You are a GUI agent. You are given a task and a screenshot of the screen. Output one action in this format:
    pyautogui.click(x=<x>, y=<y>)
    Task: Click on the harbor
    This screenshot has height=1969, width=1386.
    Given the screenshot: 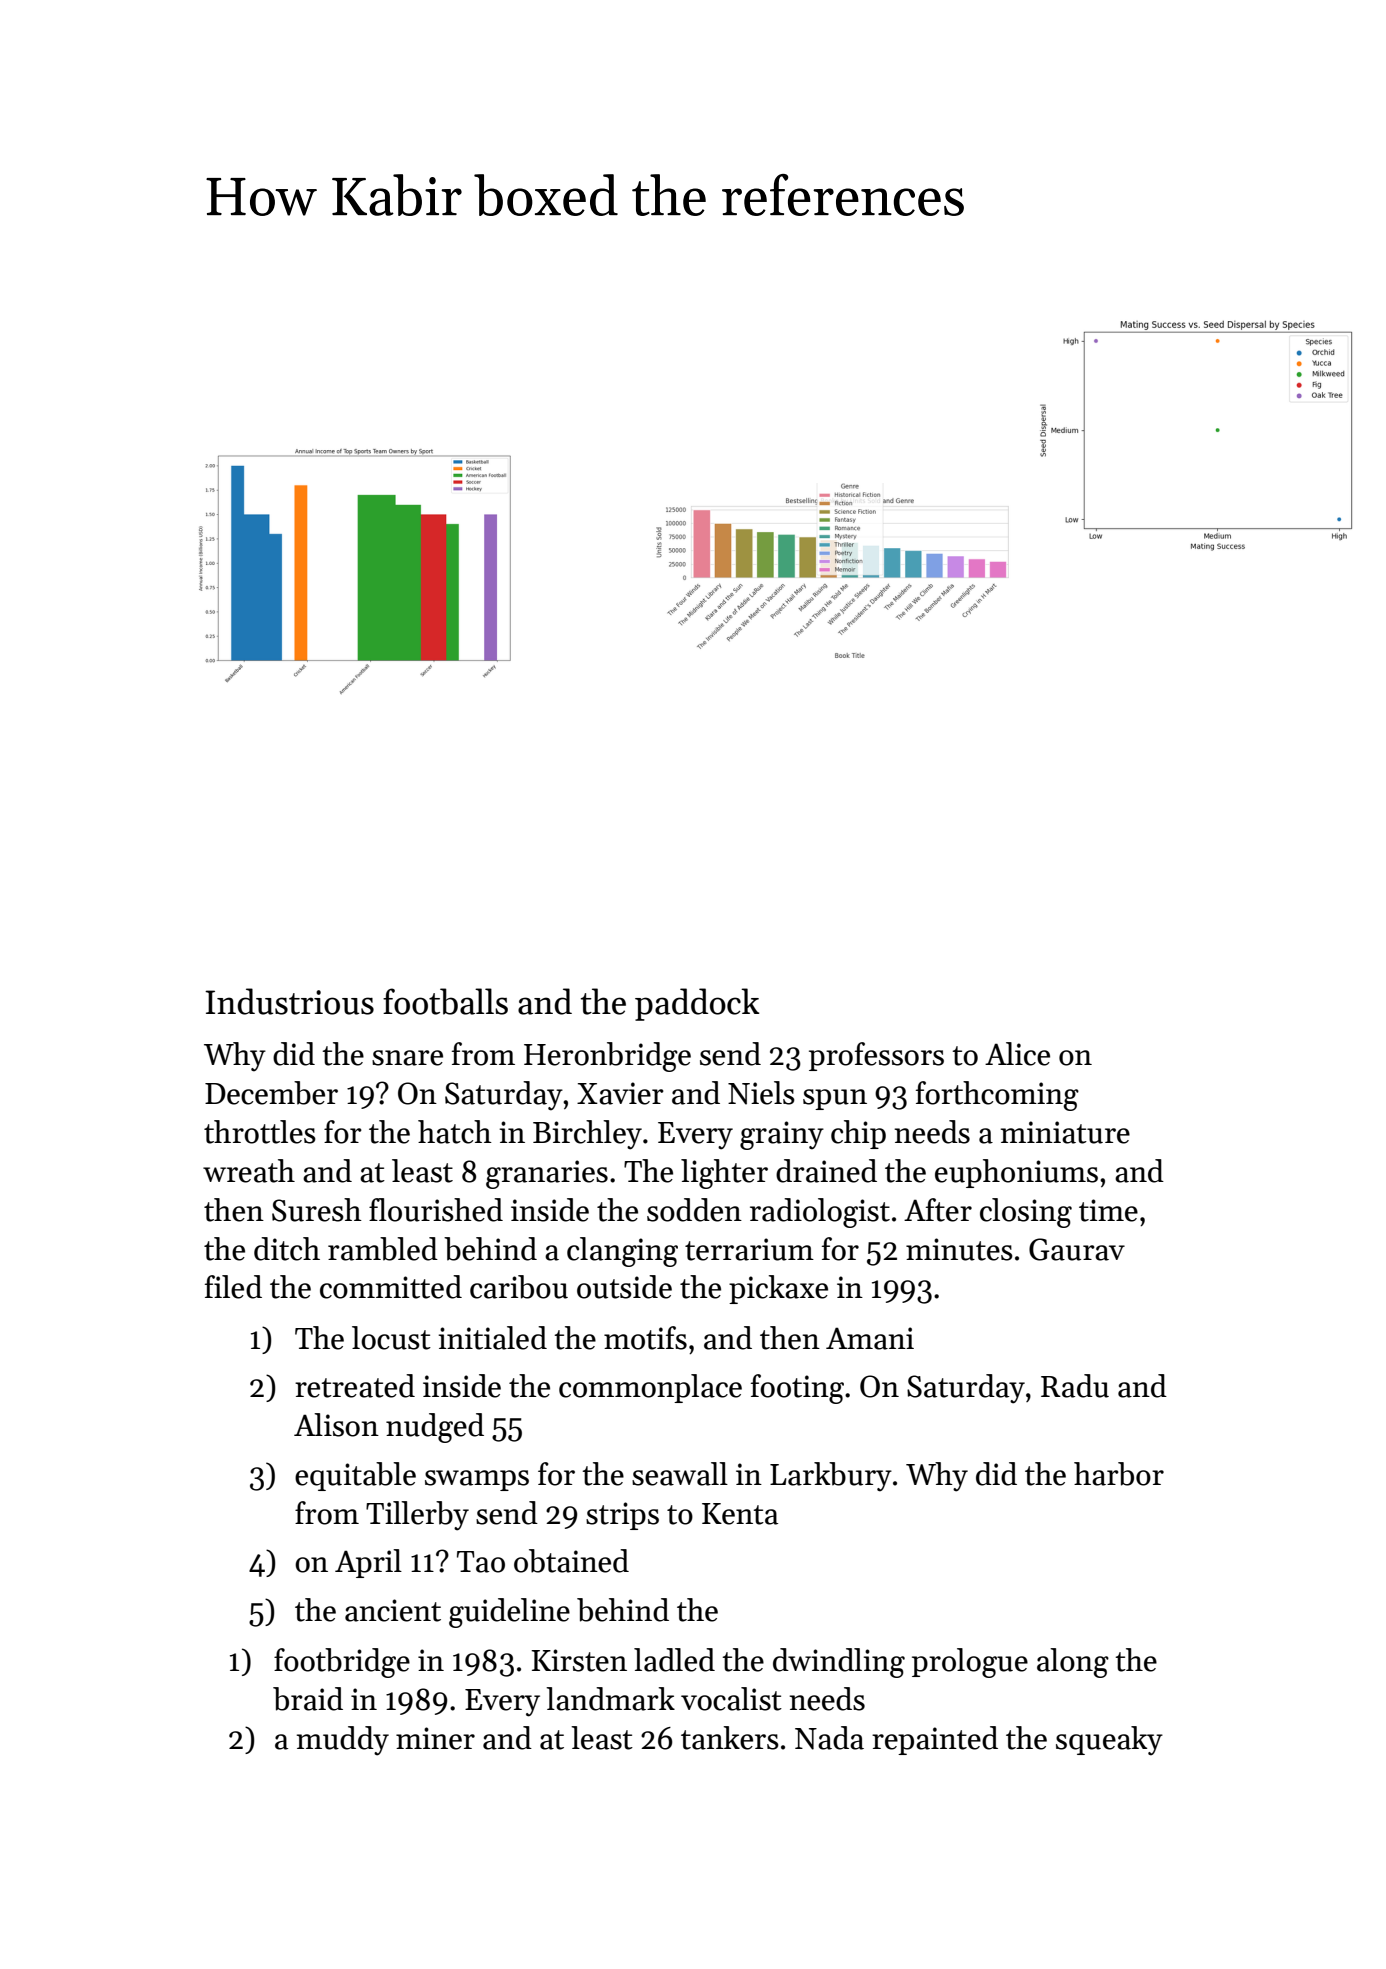 What is the action you would take?
    pyautogui.click(x=1119, y=1474)
